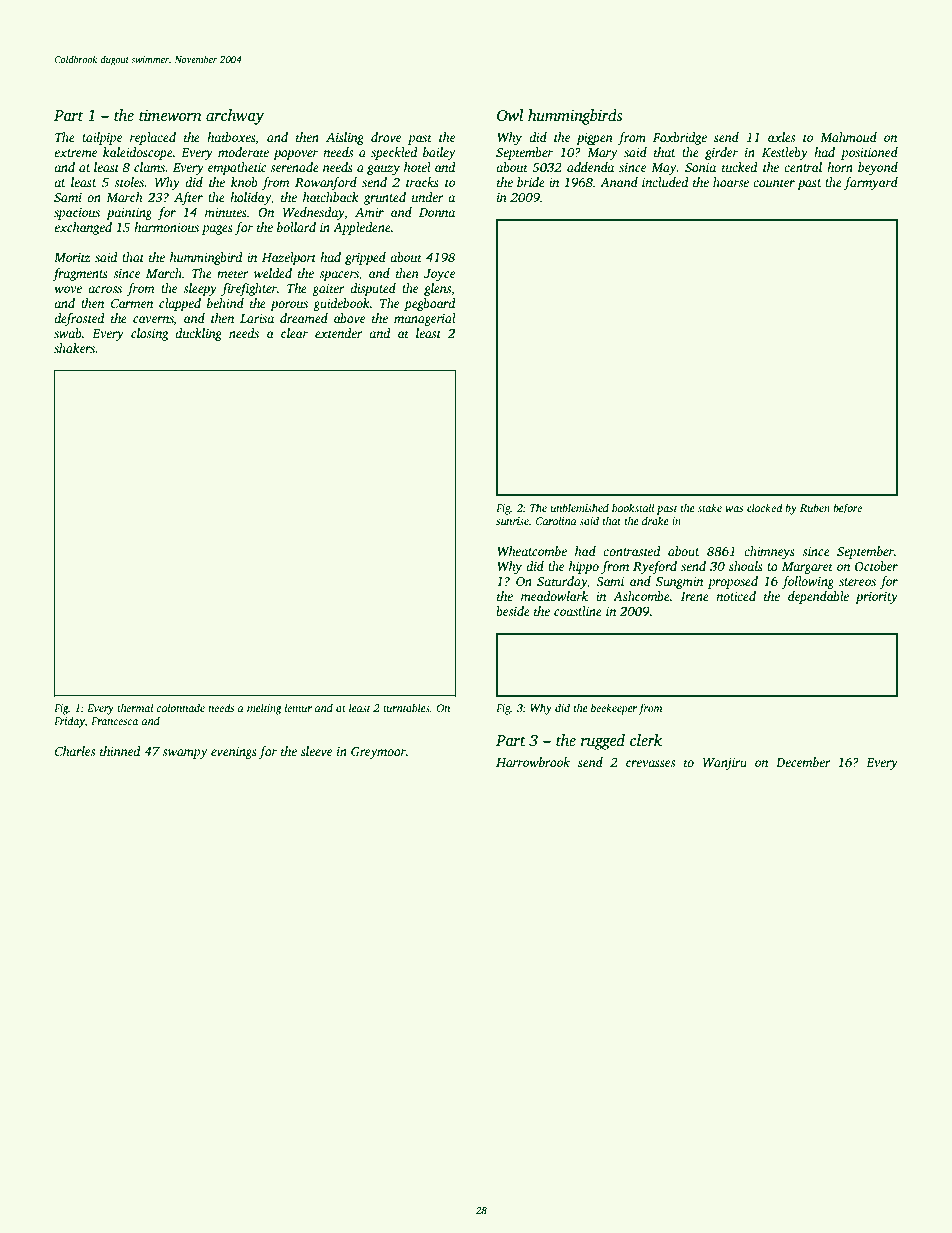 The image size is (952, 1233). I want to click on archway, so click(235, 117).
